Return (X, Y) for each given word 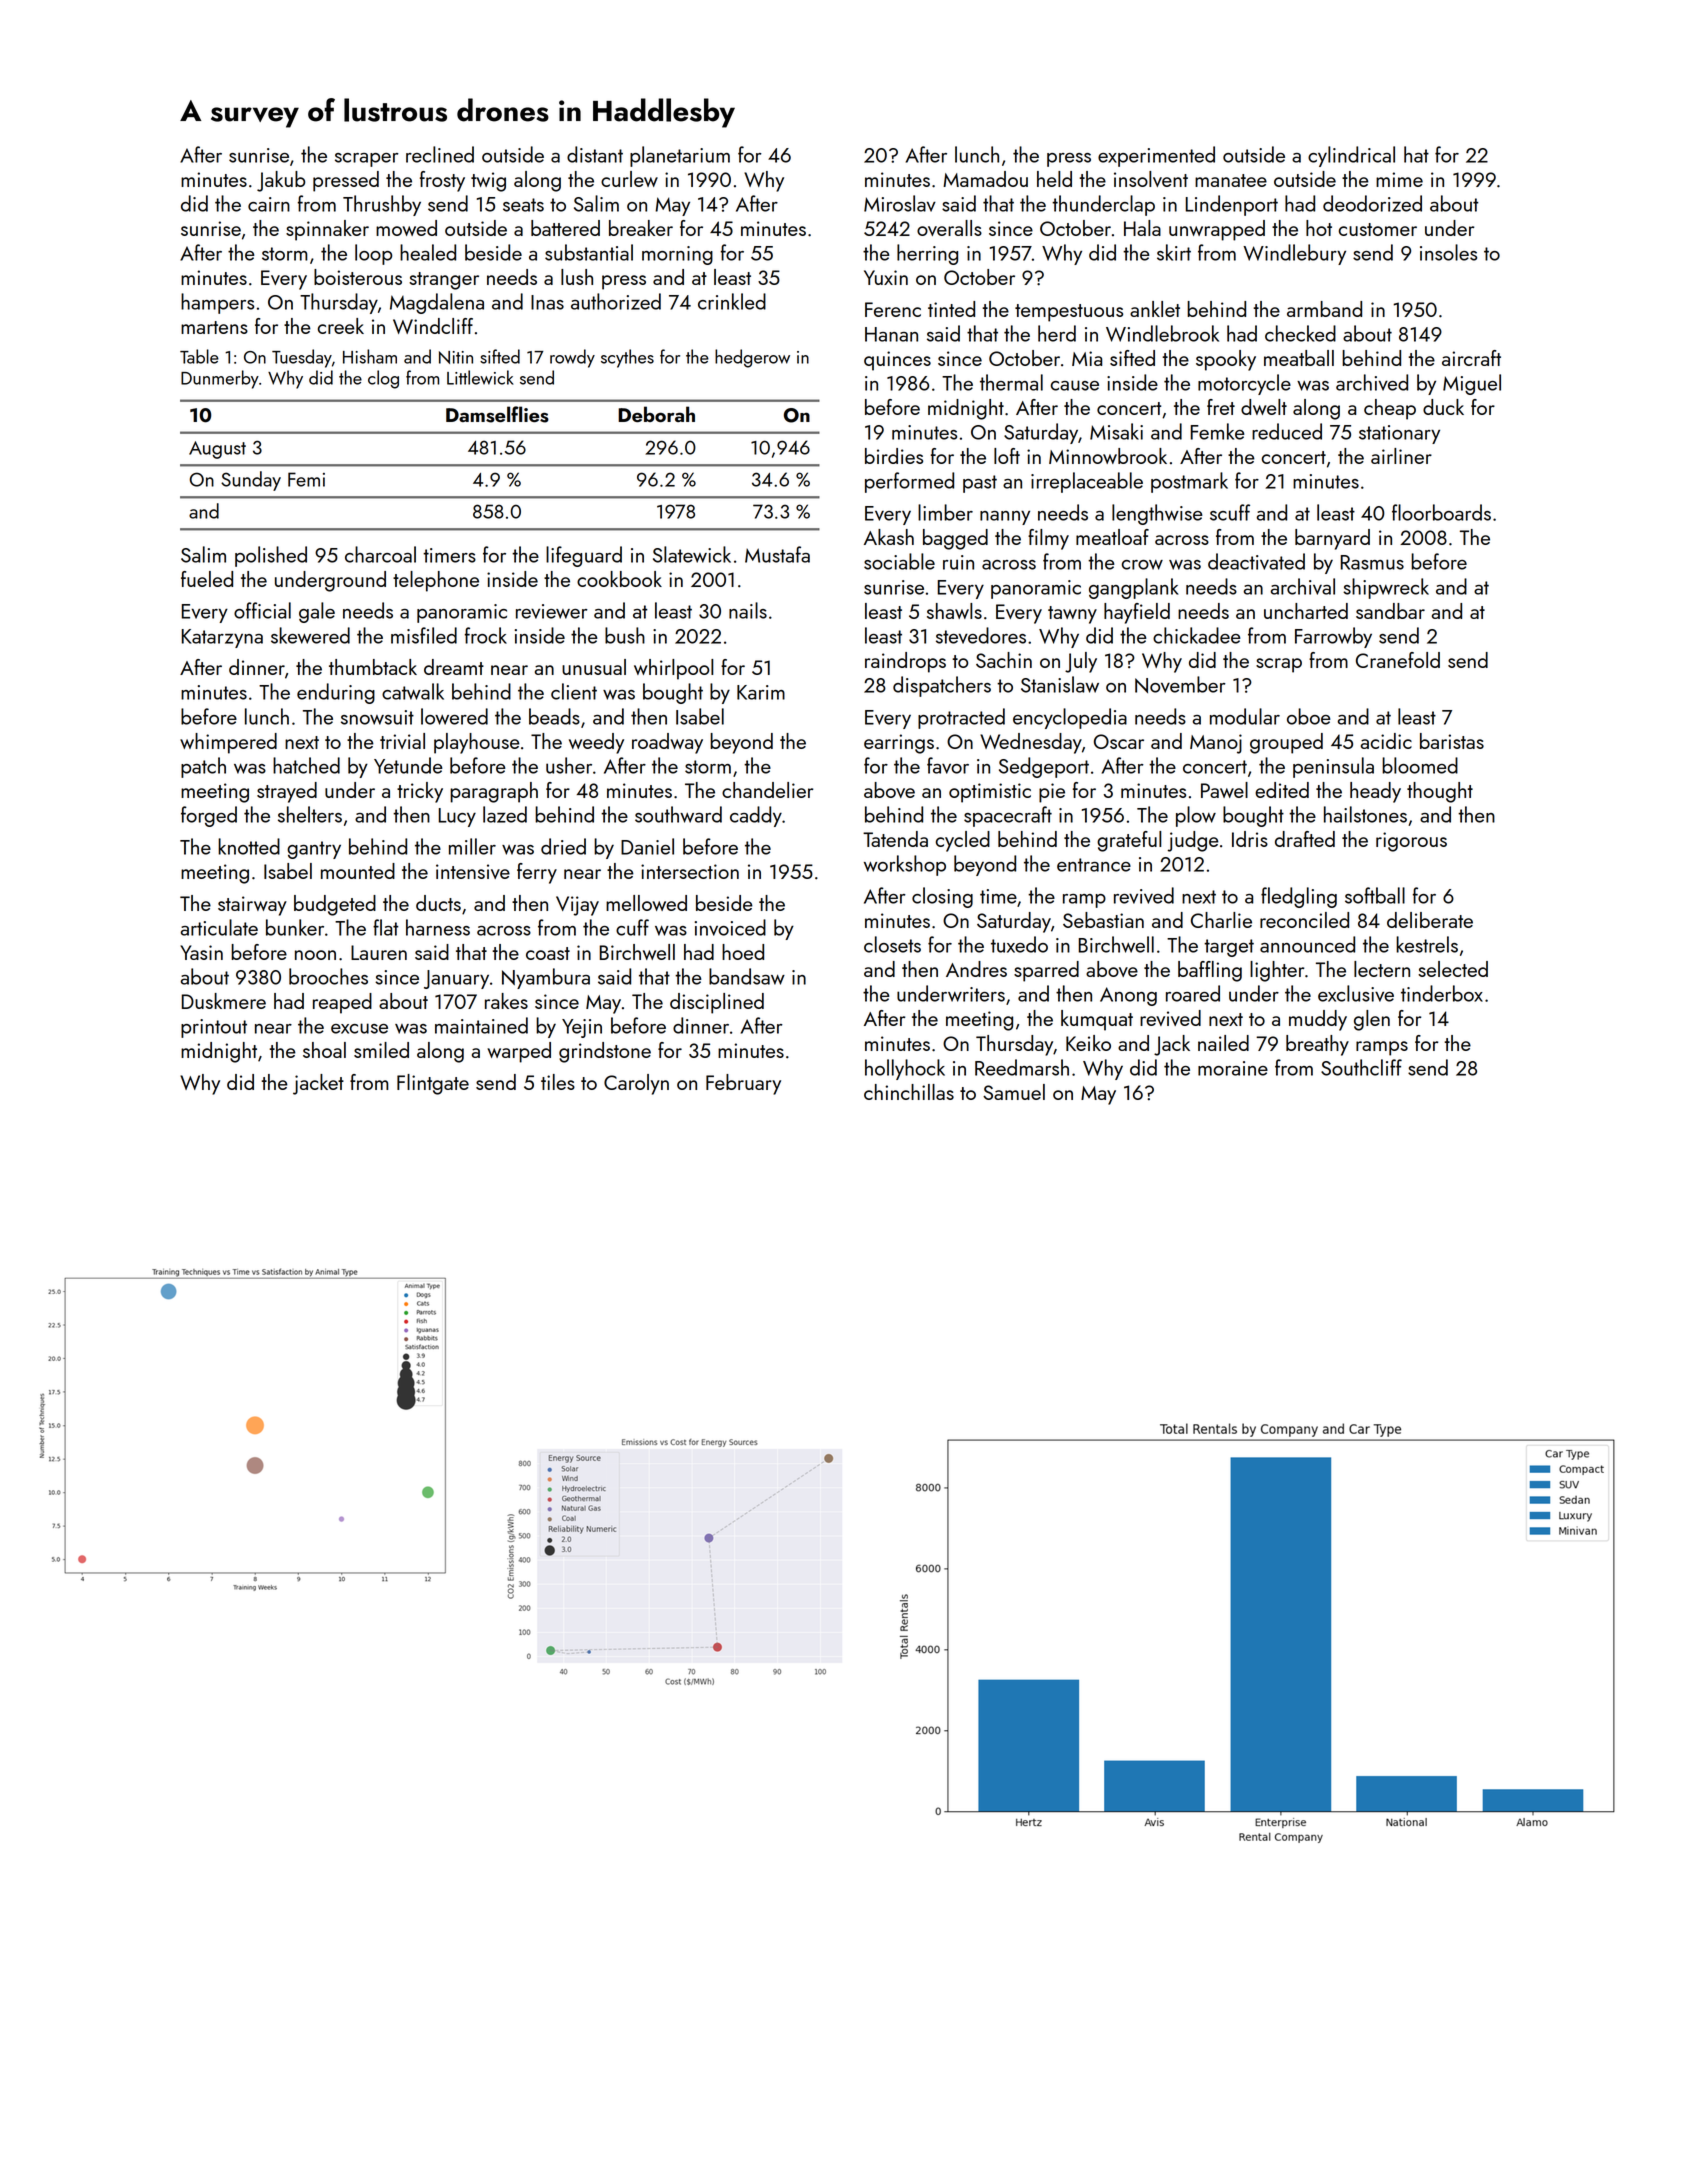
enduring (336, 693)
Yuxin (886, 277)
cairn (269, 204)
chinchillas (909, 1092)
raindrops (905, 662)
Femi (306, 479)
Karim (761, 692)
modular (1245, 716)
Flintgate (433, 1084)
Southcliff (1361, 1067)
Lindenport (1231, 205)
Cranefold (1398, 660)
